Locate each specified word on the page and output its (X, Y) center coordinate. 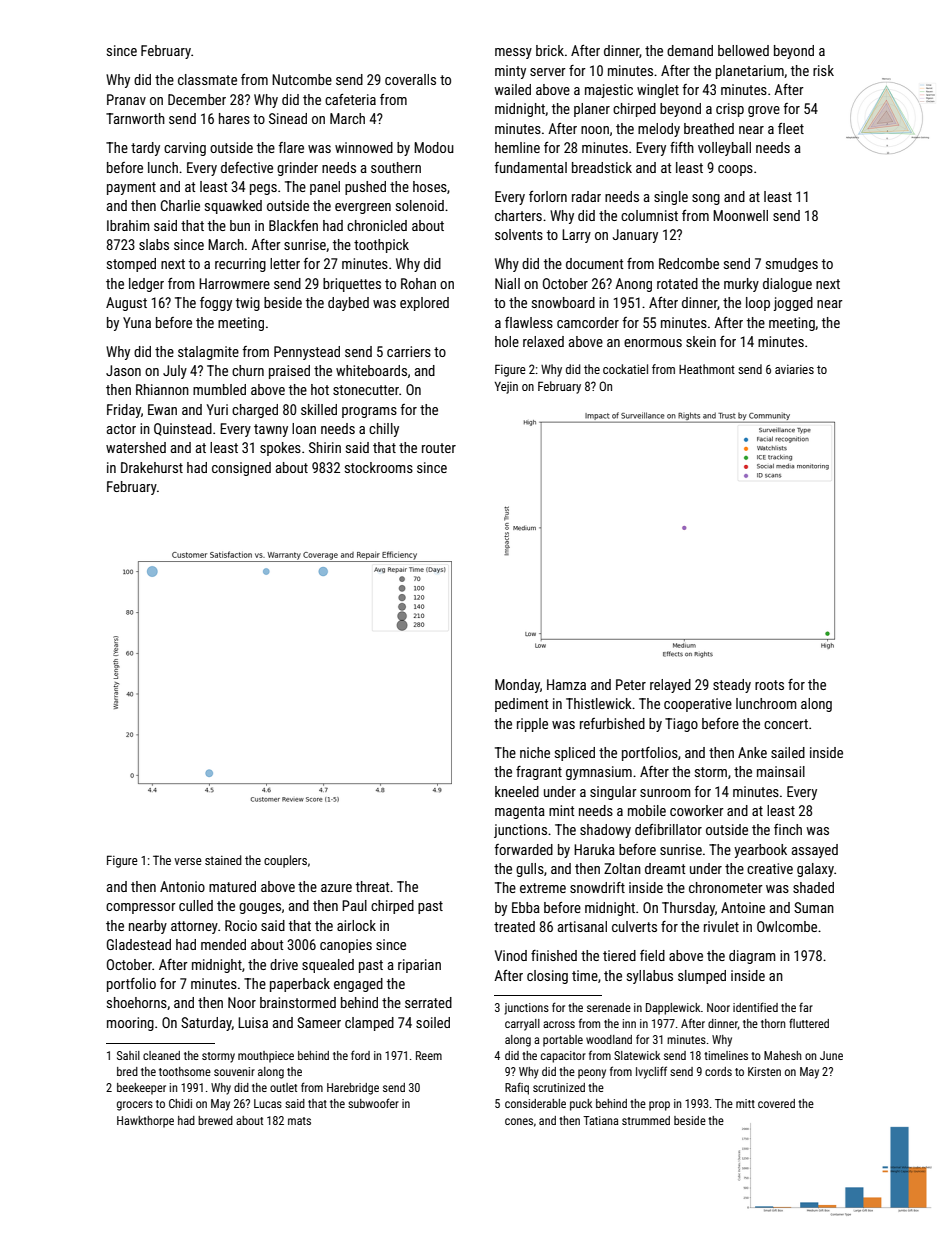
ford (360, 1055)
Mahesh (782, 1055)
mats (299, 1121)
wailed (512, 89)
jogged (793, 304)
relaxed (543, 341)
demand (690, 50)
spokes (280, 449)
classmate (207, 79)
